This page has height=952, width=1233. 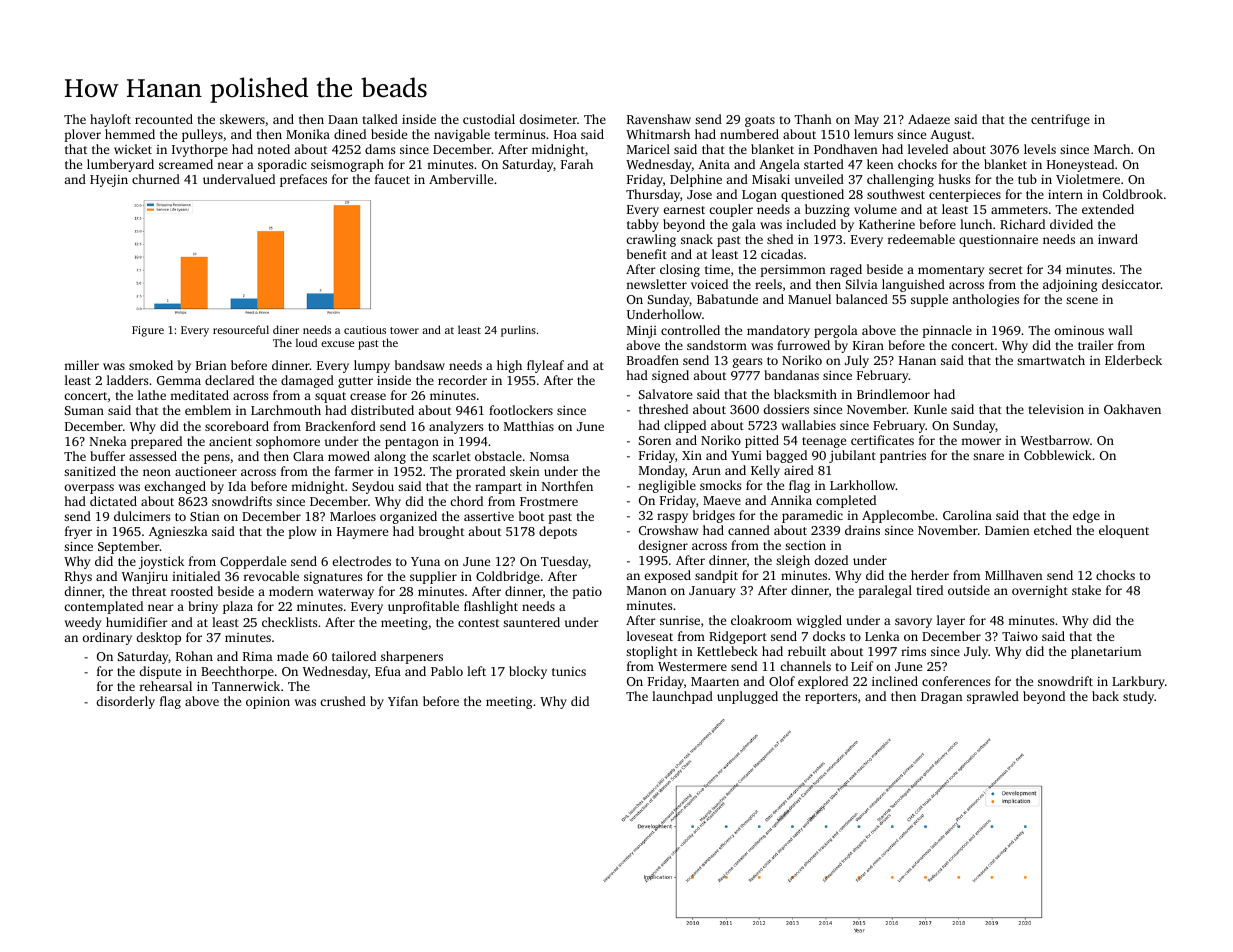 I want to click on tunics, so click(x=569, y=671).
